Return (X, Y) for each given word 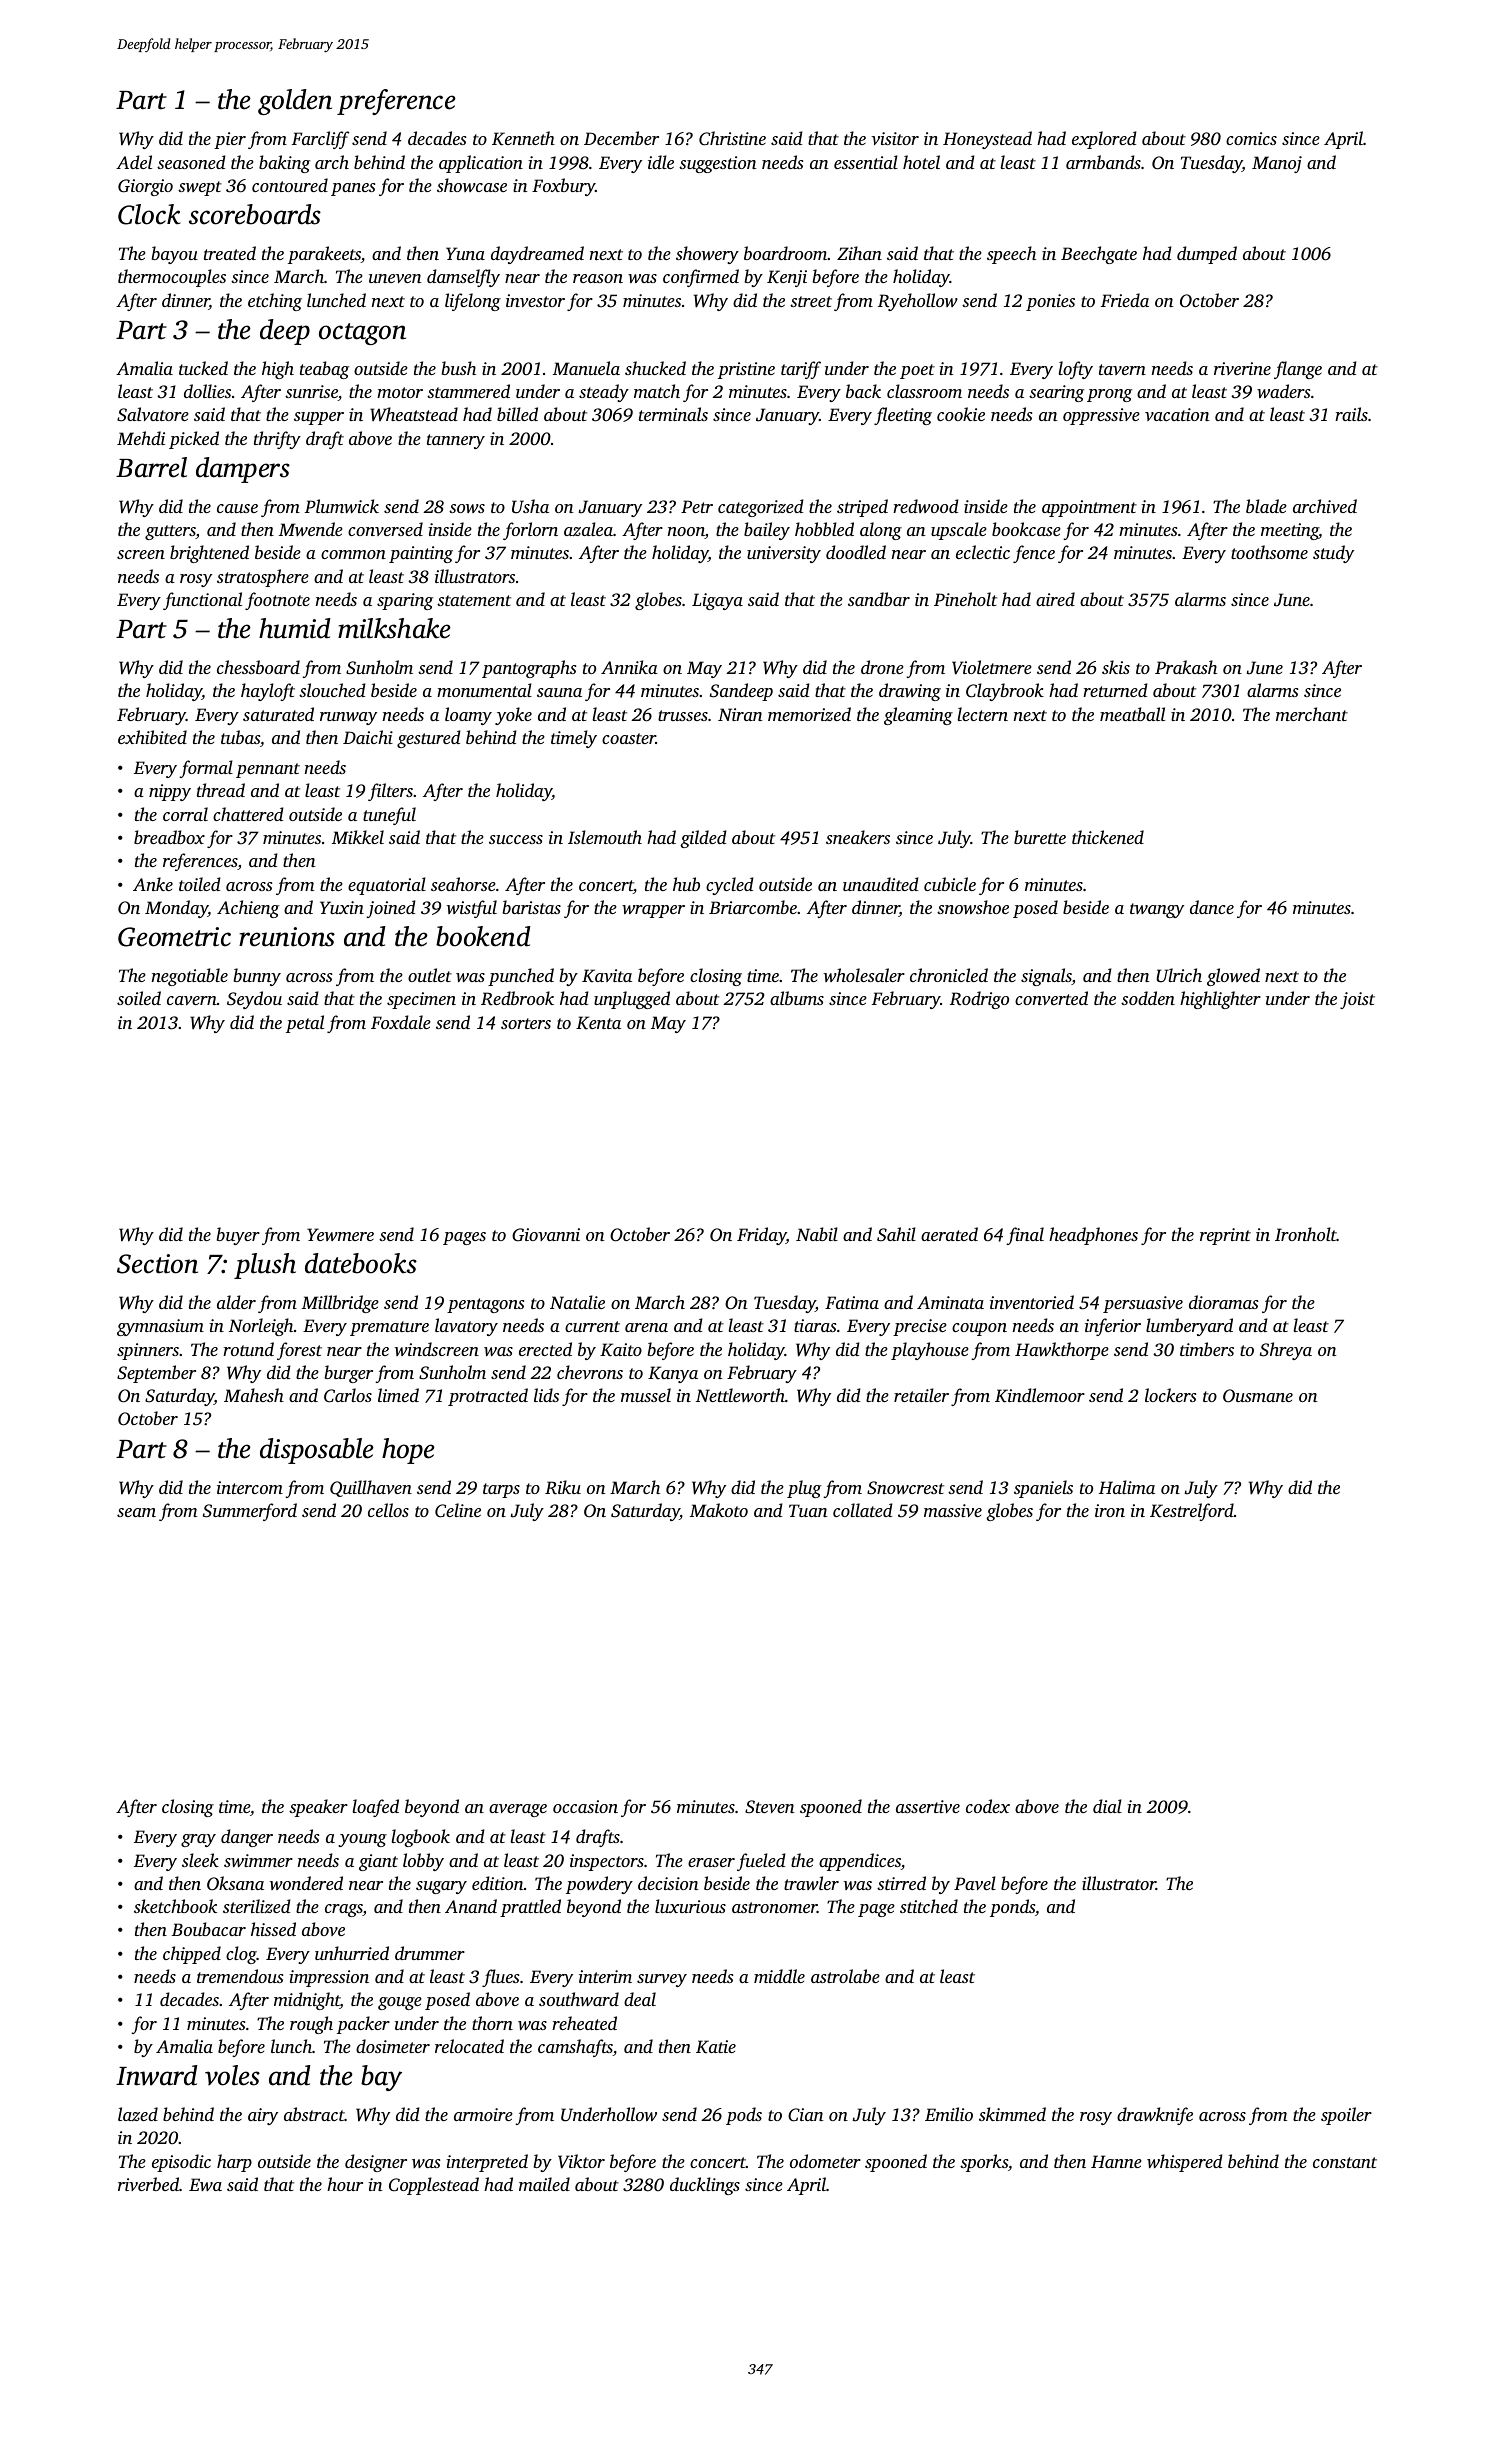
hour (345, 2184)
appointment (1089, 508)
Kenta (598, 1023)
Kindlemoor (1040, 1395)
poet (917, 371)
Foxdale (401, 1022)
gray (198, 1840)
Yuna (465, 253)
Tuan (808, 1510)
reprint (1225, 1236)
